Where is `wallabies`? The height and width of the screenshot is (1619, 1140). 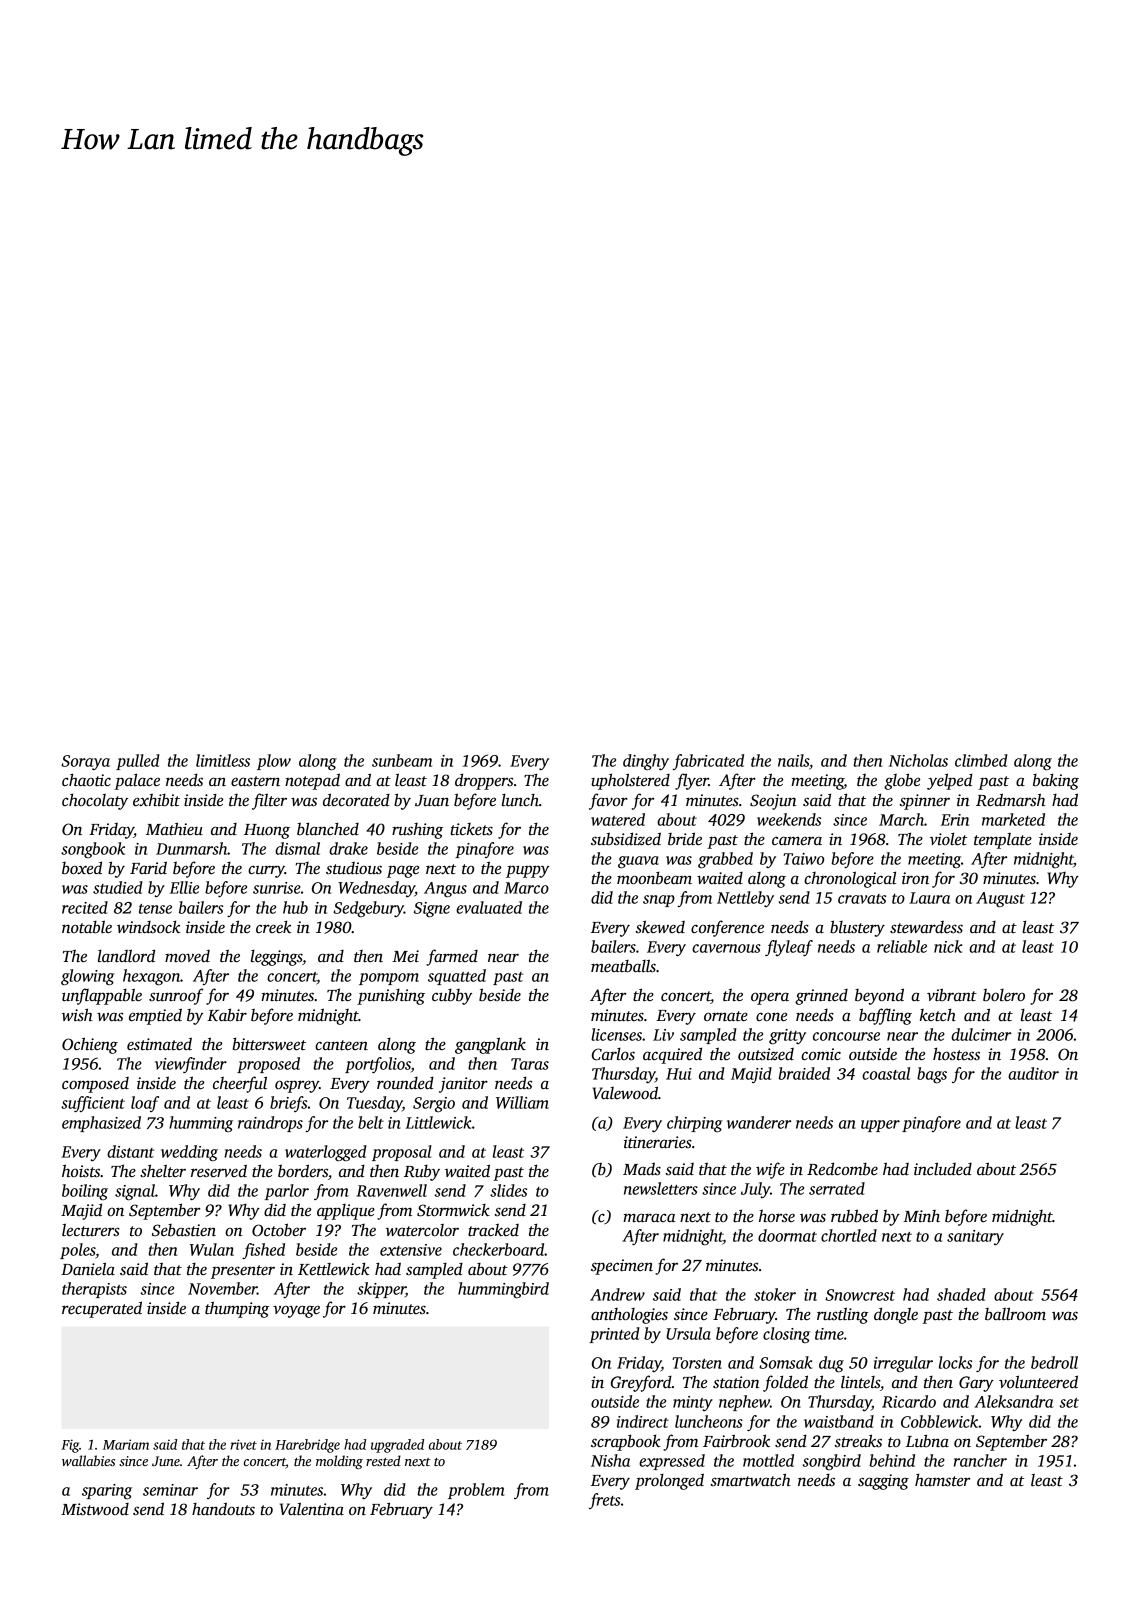 wallabies is located at coordinates (88, 1460).
